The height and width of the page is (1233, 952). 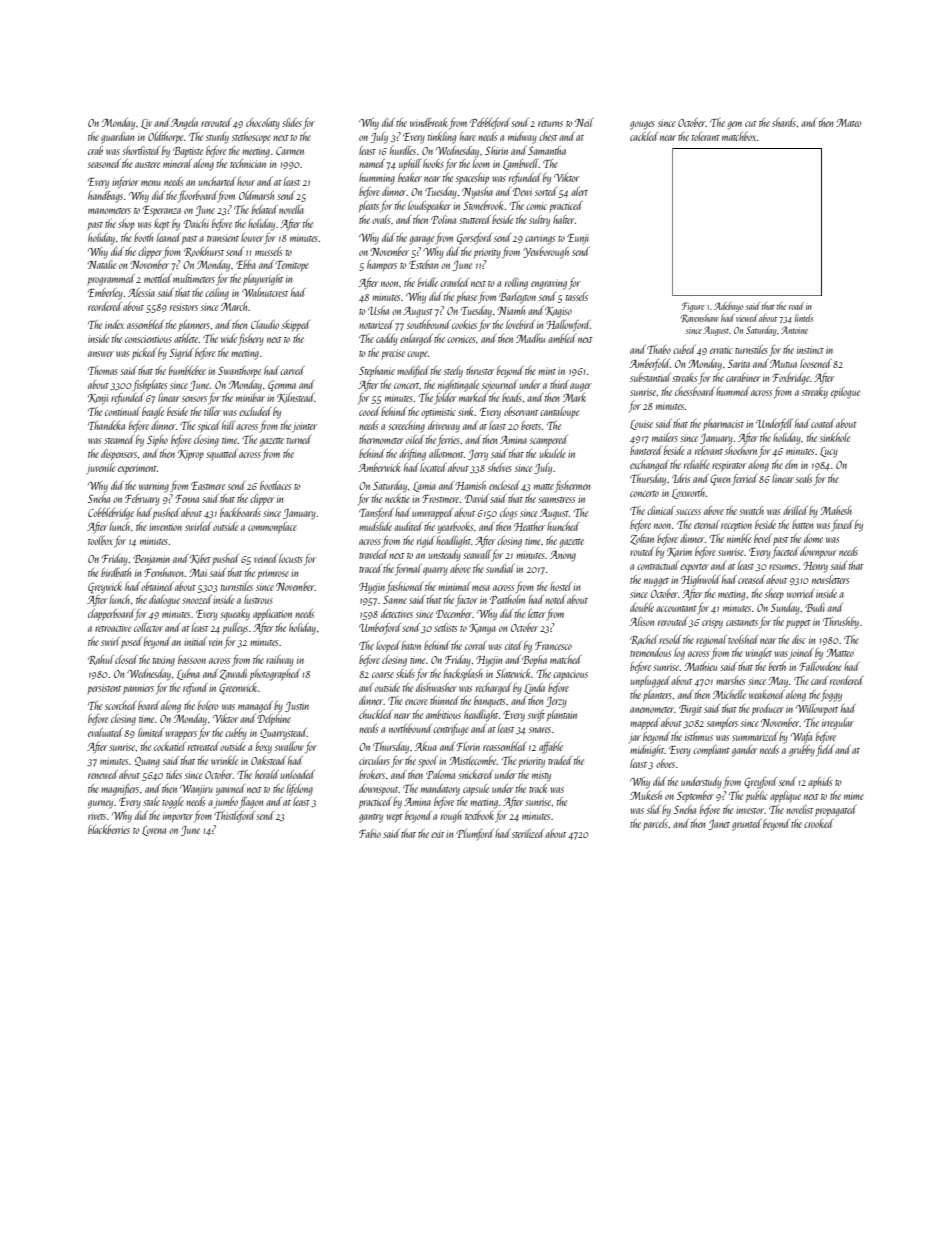 What do you see at coordinates (300, 790) in the page?
I see `lifelong` at bounding box center [300, 790].
